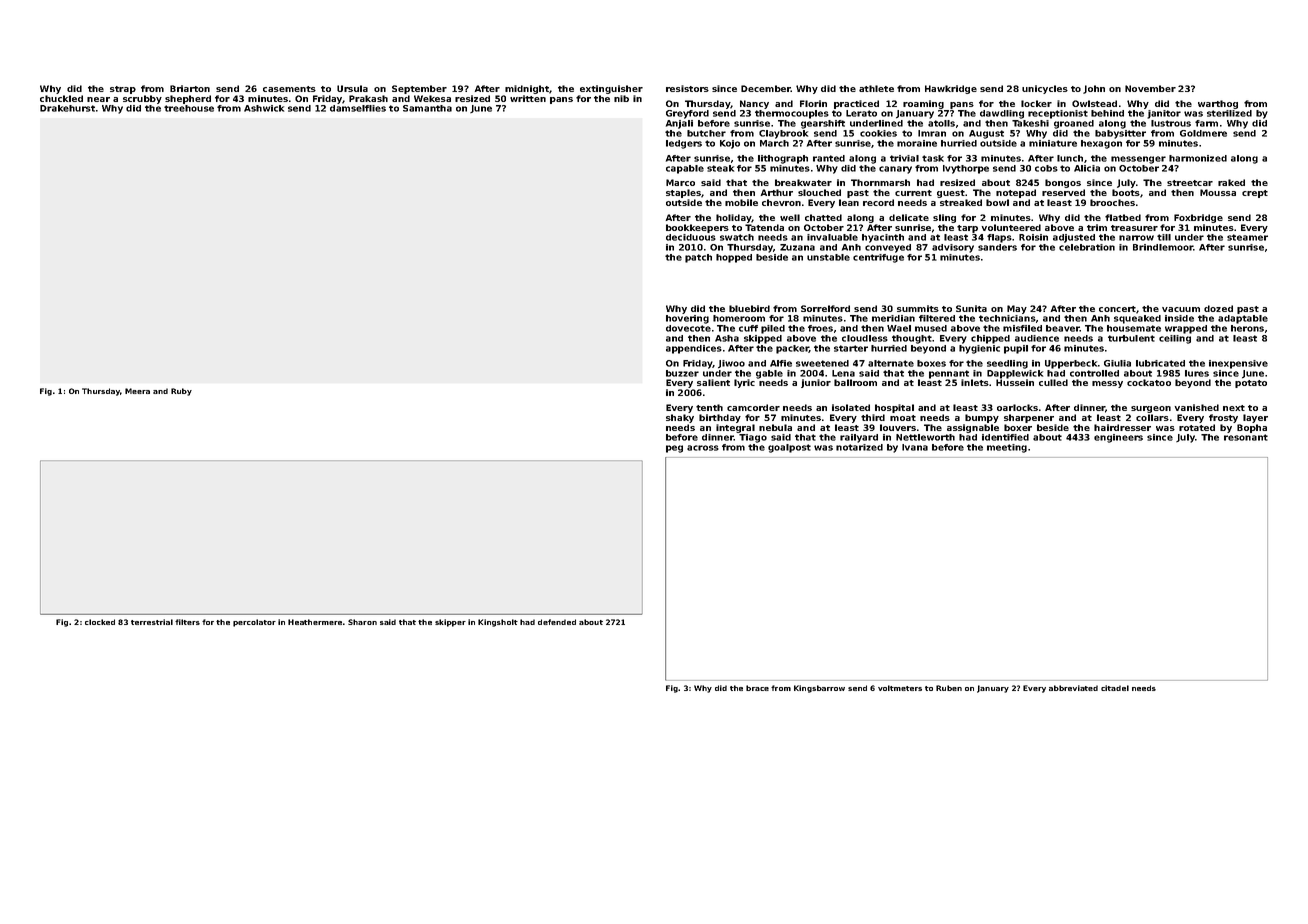 The width and height of the document is (1308, 924). Describe the element at coordinates (254, 623) in the document. I see `percolator` at that location.
